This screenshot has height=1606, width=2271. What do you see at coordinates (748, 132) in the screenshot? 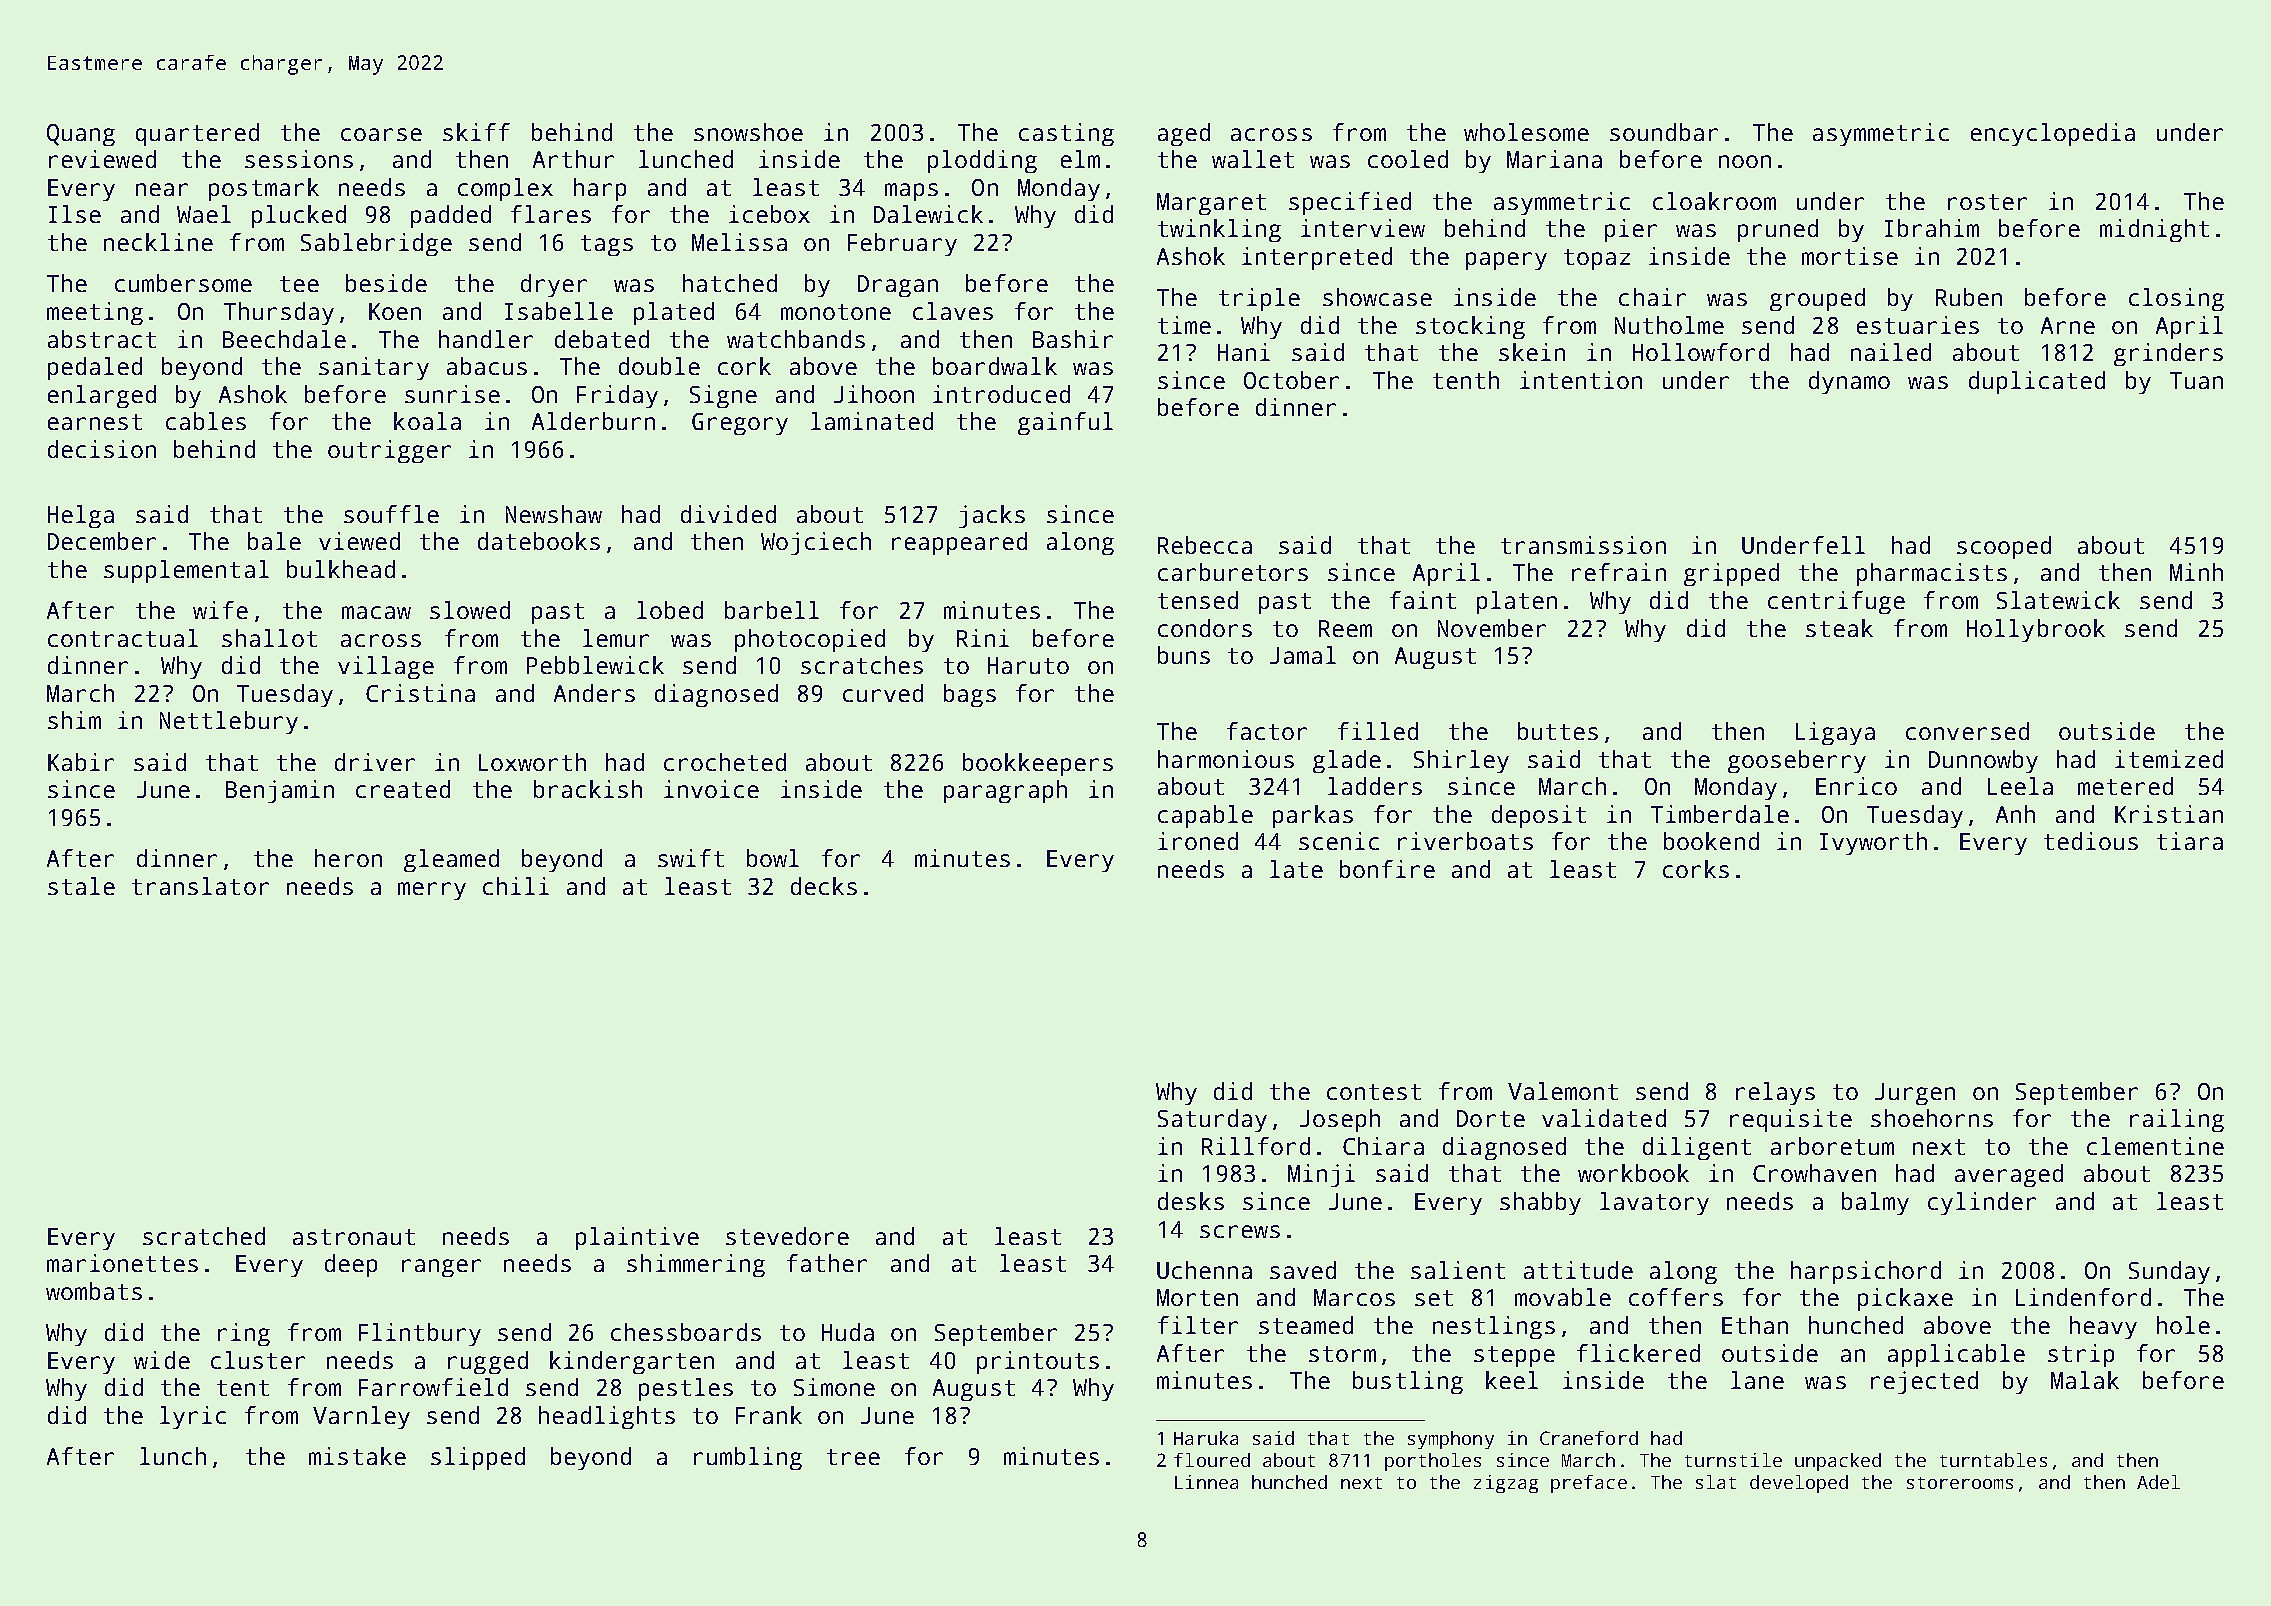
I see `snowshoe` at bounding box center [748, 132].
